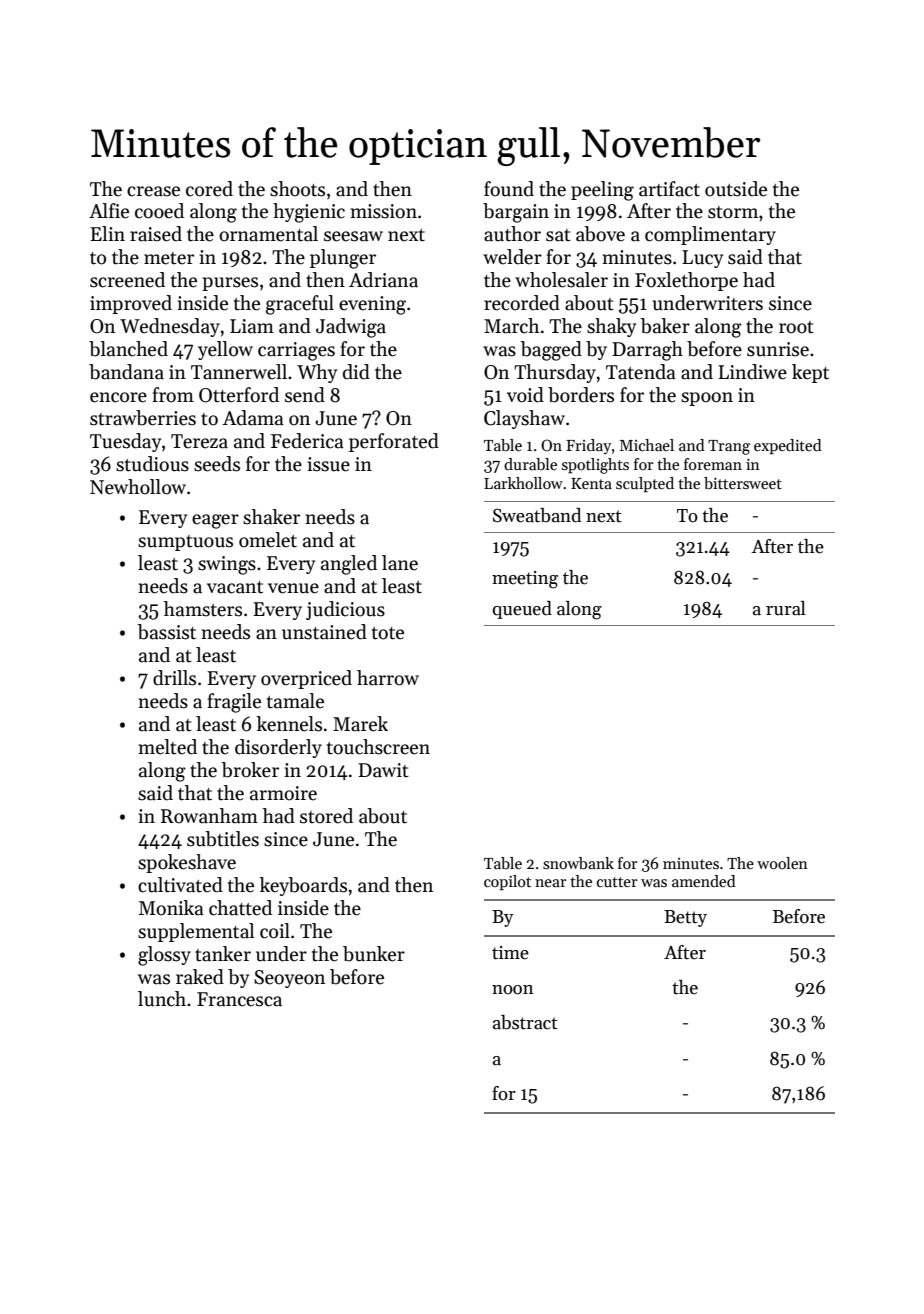 The height and width of the screenshot is (1314, 924). Describe the element at coordinates (268, 234) in the screenshot. I see `ornamental` at that location.
